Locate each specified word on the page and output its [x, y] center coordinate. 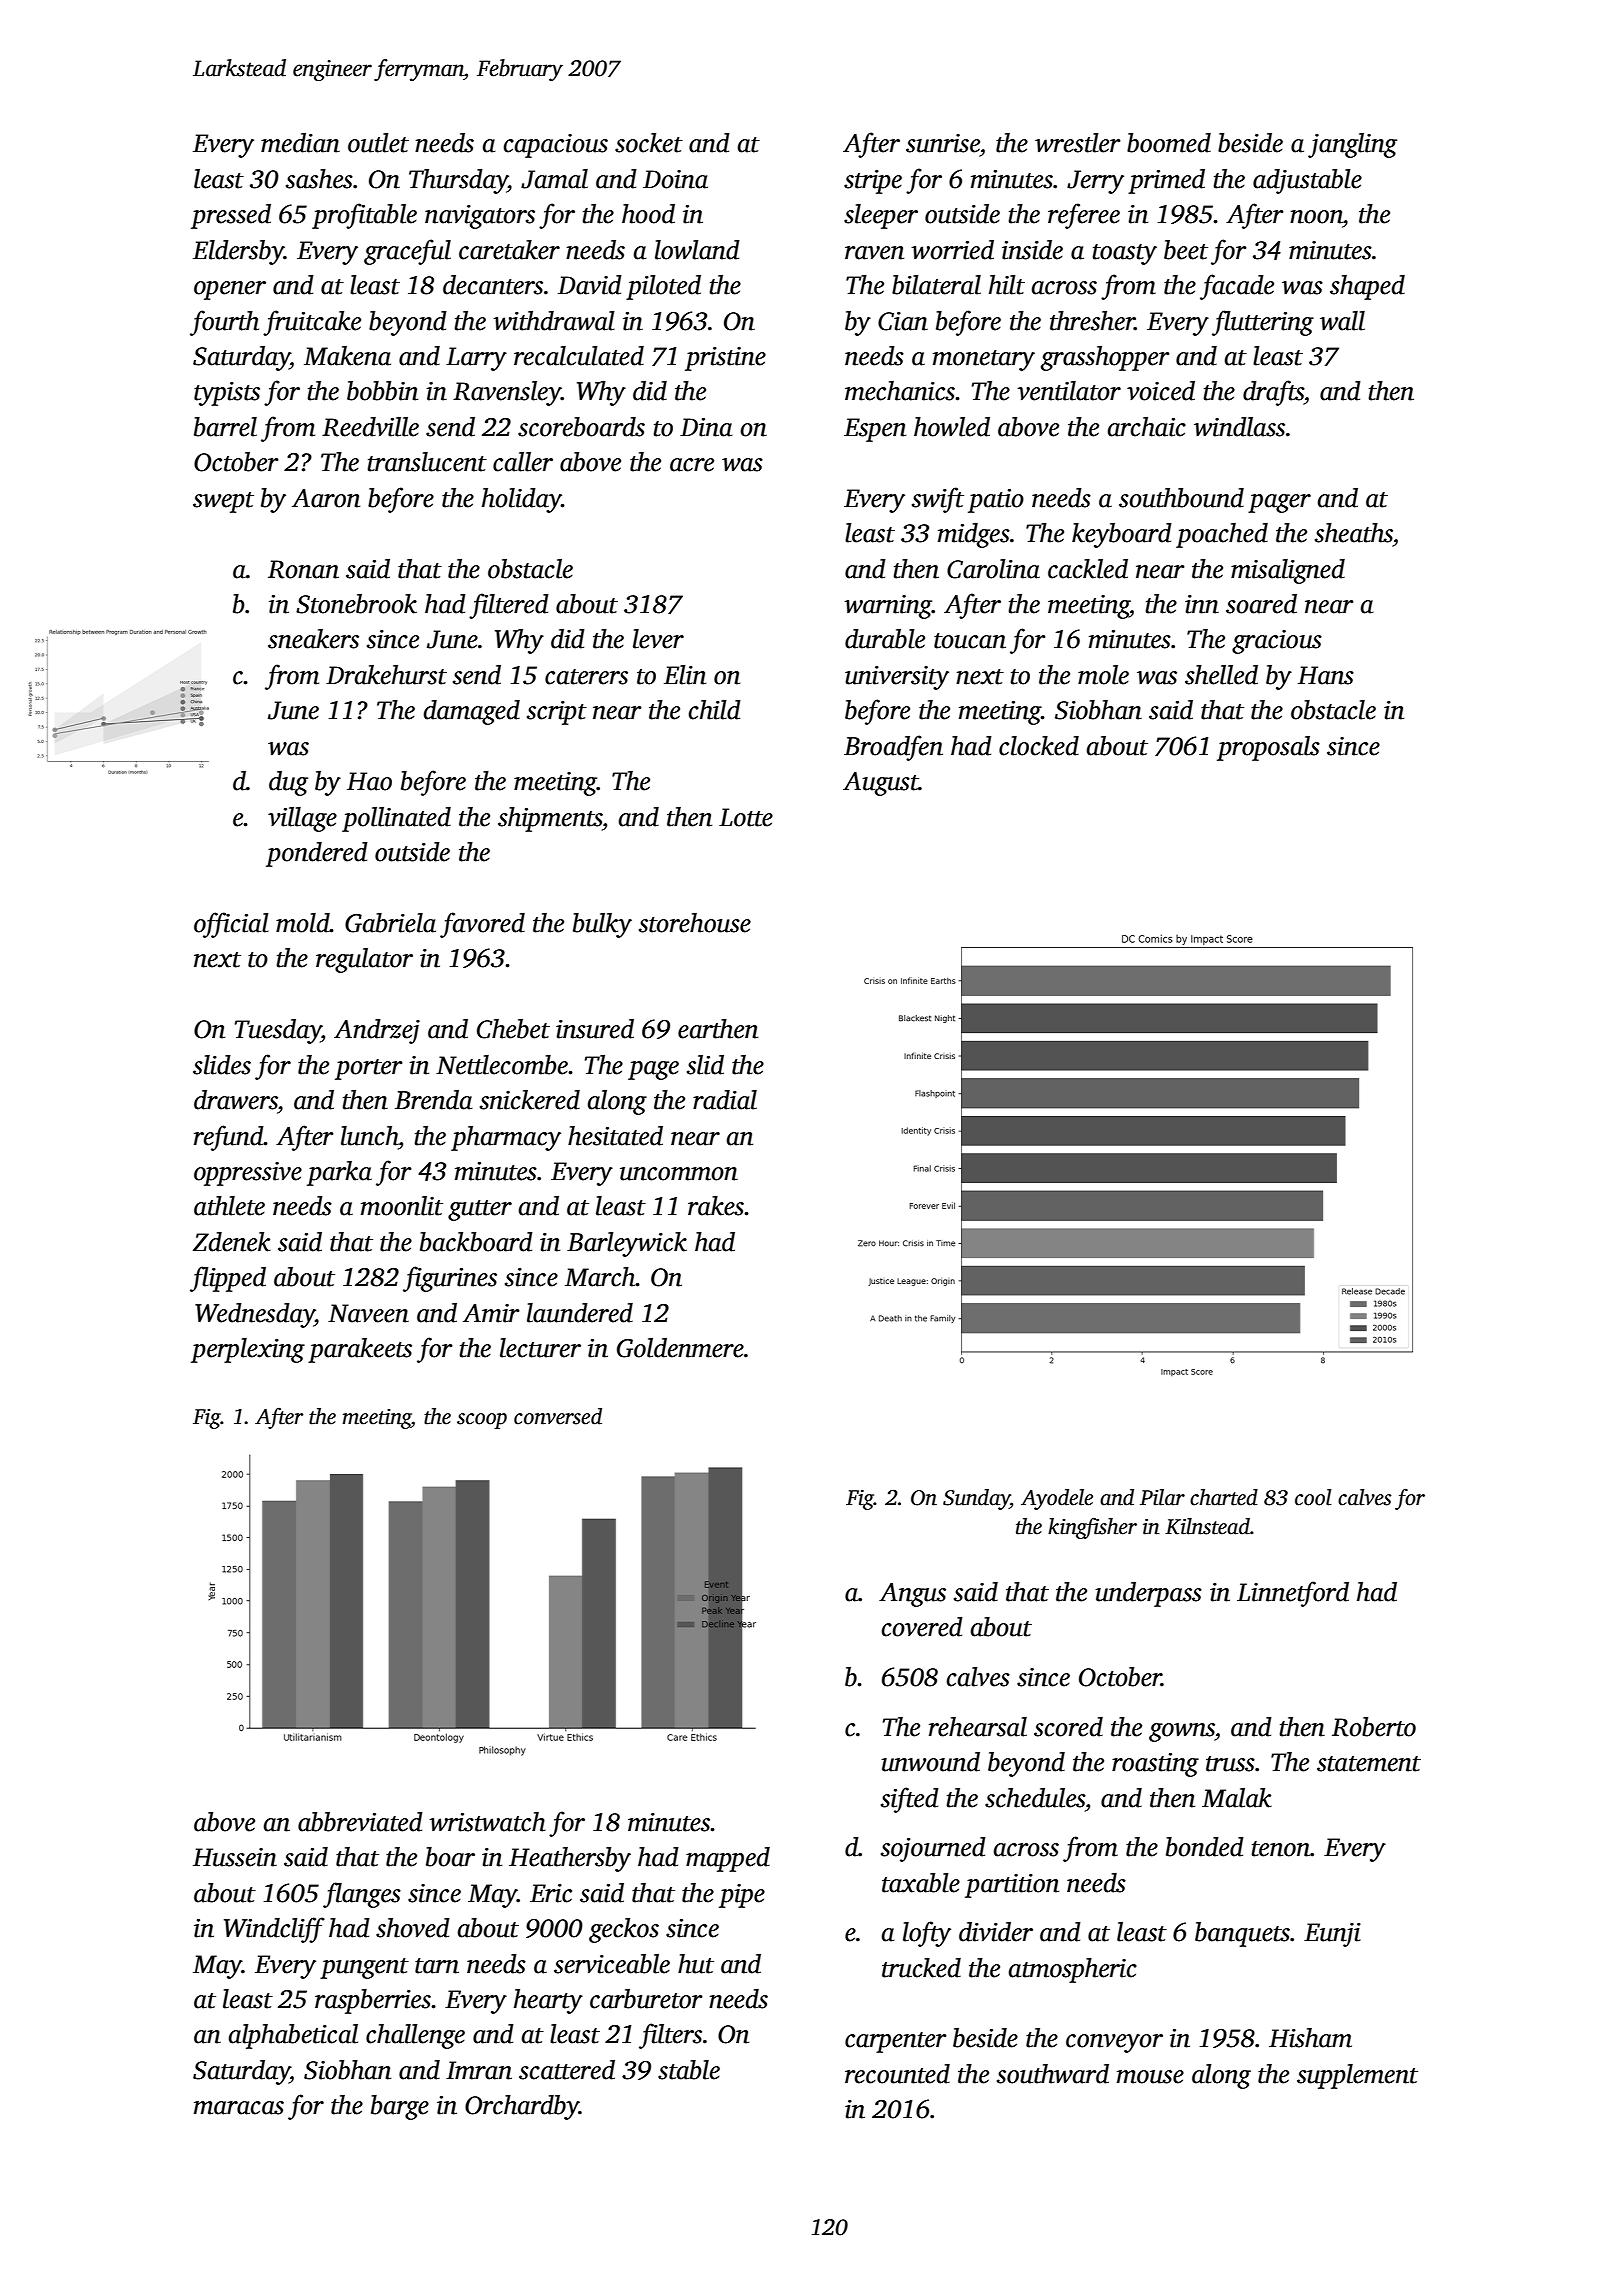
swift [938, 500]
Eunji [1332, 1935]
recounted [897, 2074]
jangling [1352, 145]
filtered [509, 606]
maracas [239, 2108]
